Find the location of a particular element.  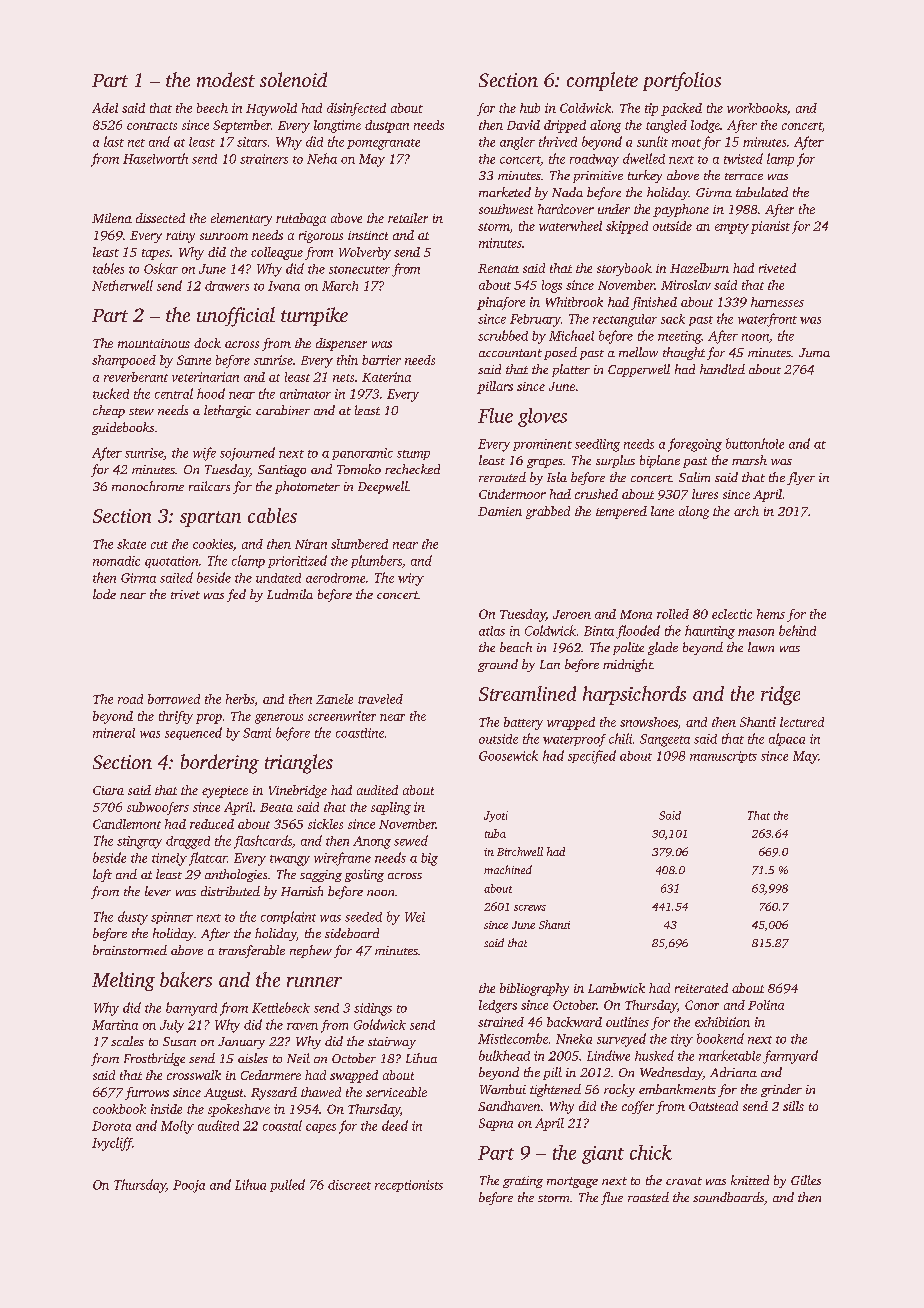

Dorota is located at coordinates (111, 1126).
